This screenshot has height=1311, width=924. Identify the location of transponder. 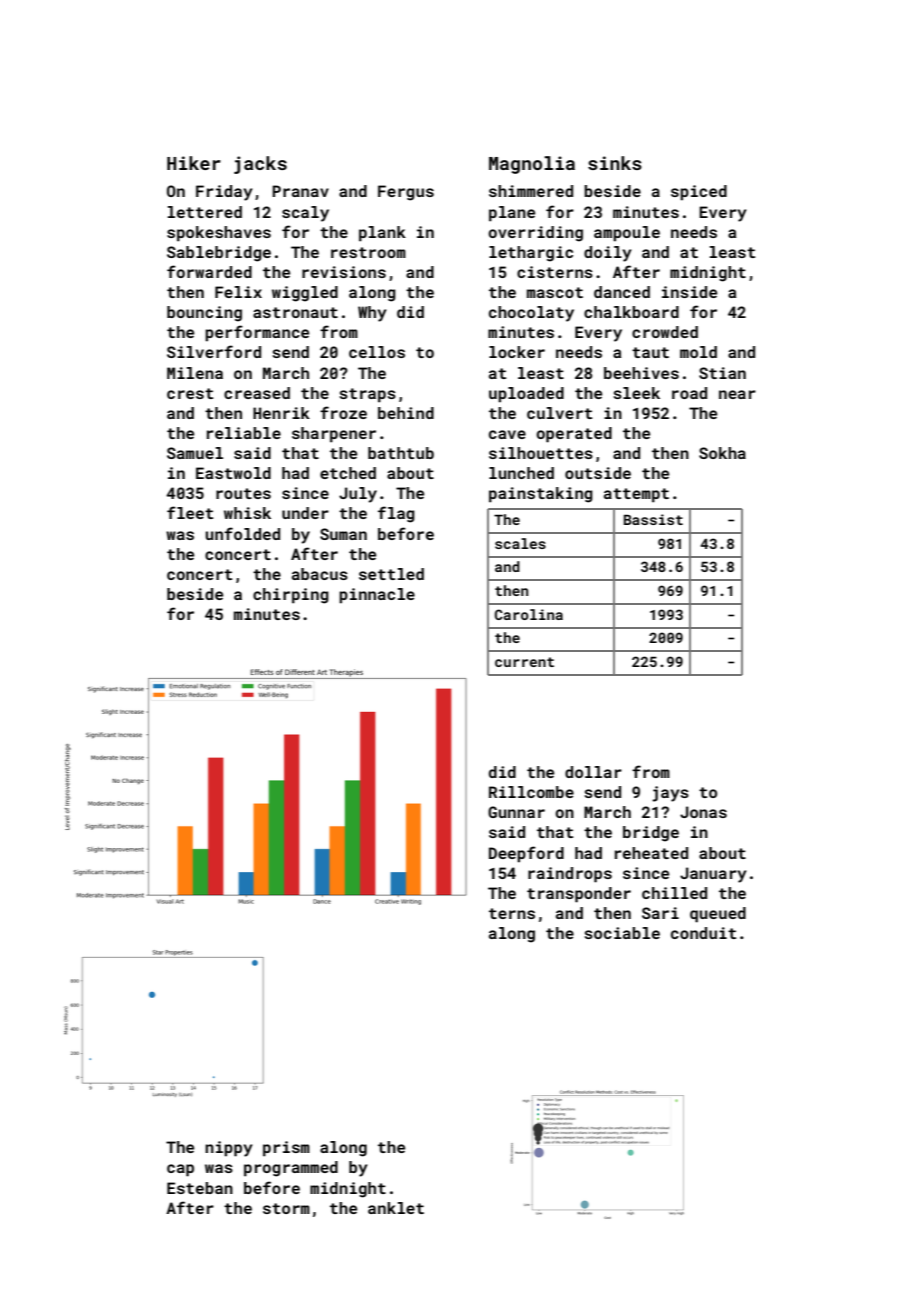
(579, 895).
